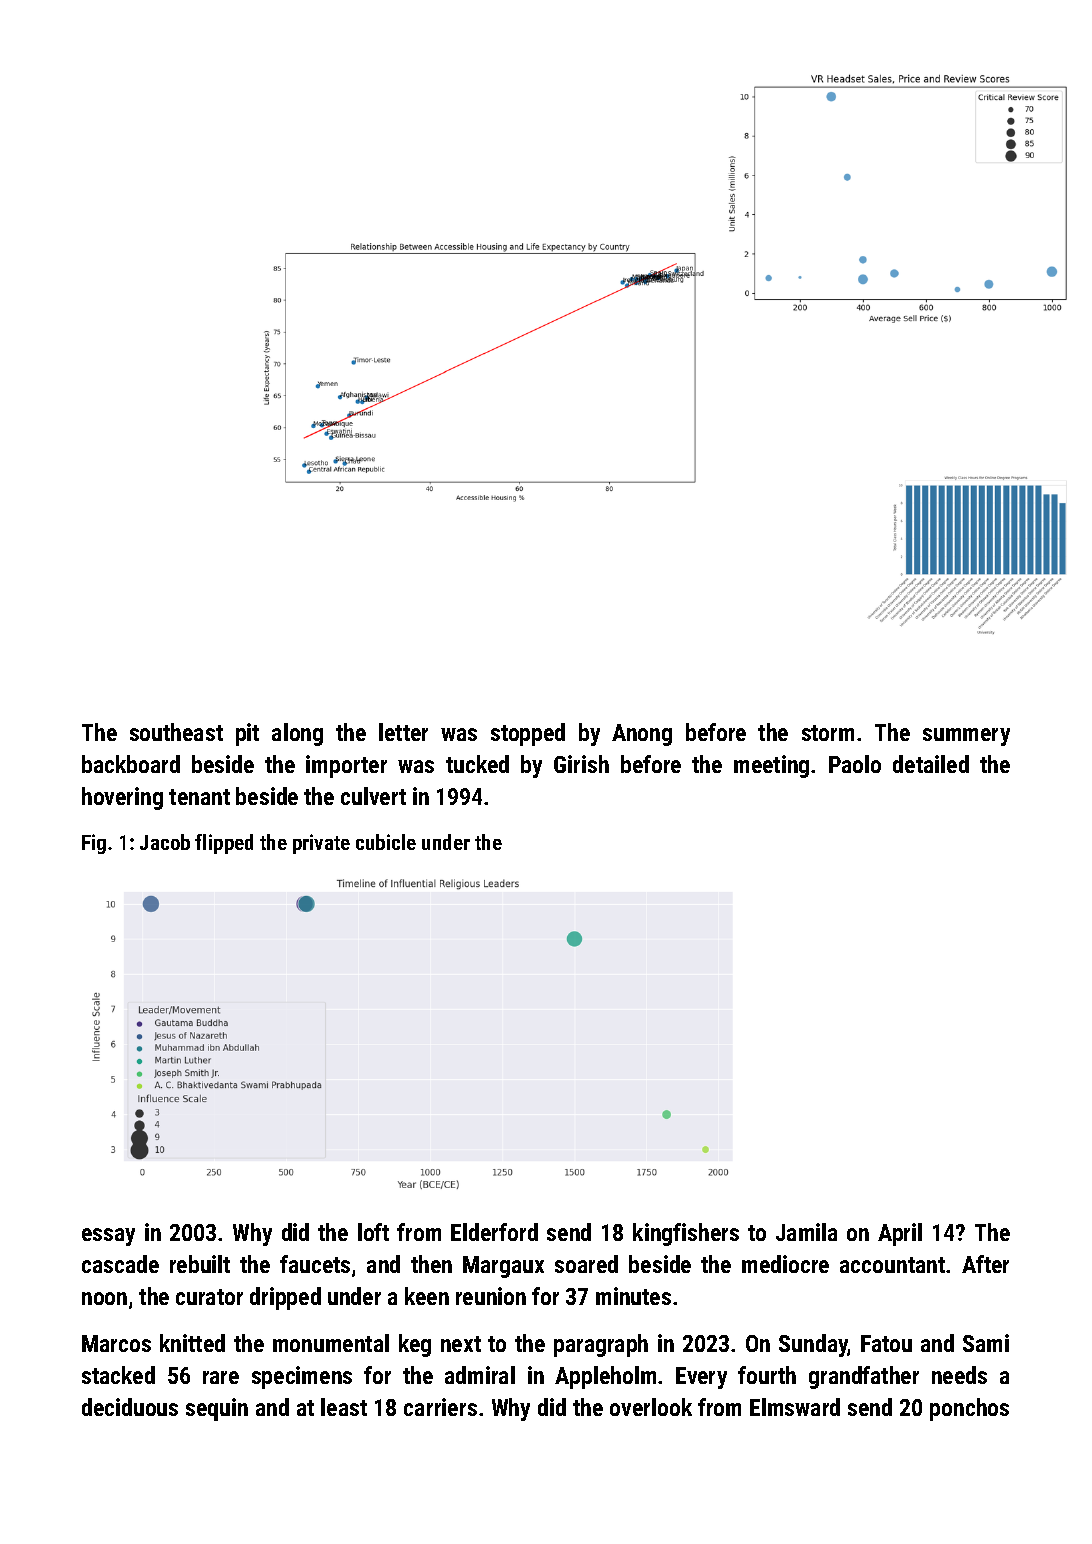 This screenshot has height=1544, width=1092. What do you see at coordinates (321, 844) in the screenshot?
I see `private` at bounding box center [321, 844].
